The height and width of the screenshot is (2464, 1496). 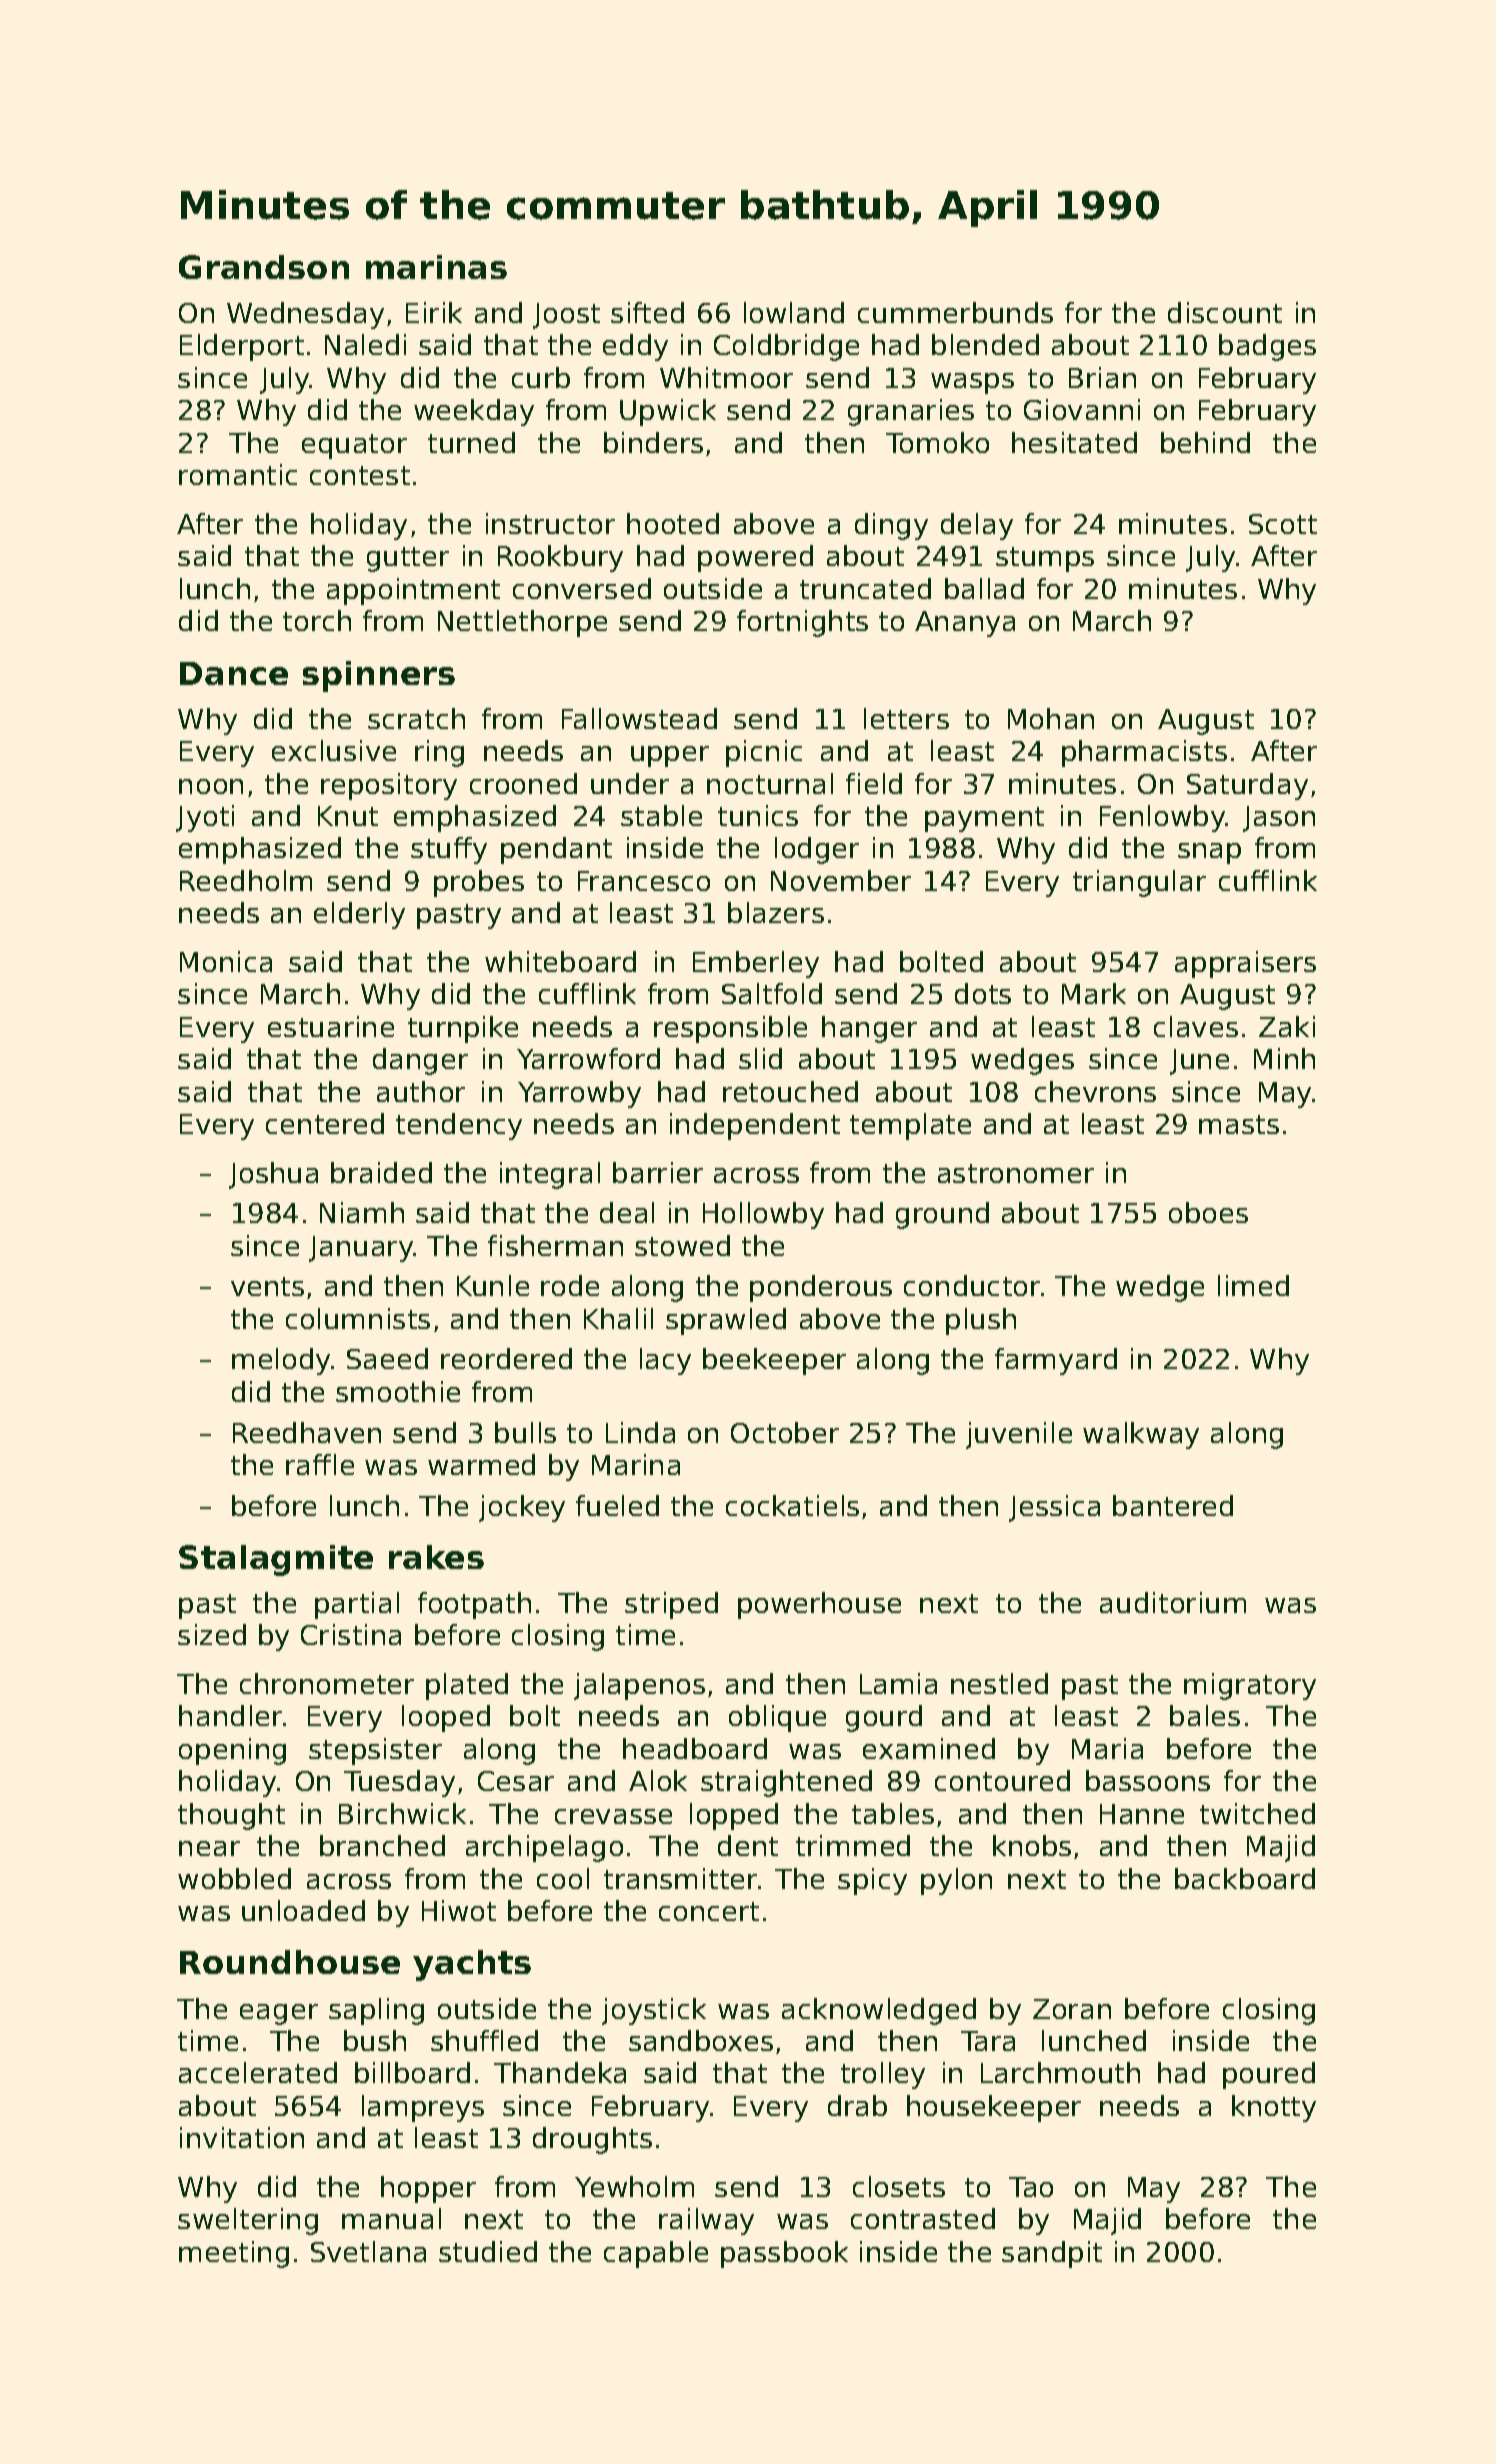 What do you see at coordinates (459, 1126) in the screenshot?
I see `tendency` at bounding box center [459, 1126].
